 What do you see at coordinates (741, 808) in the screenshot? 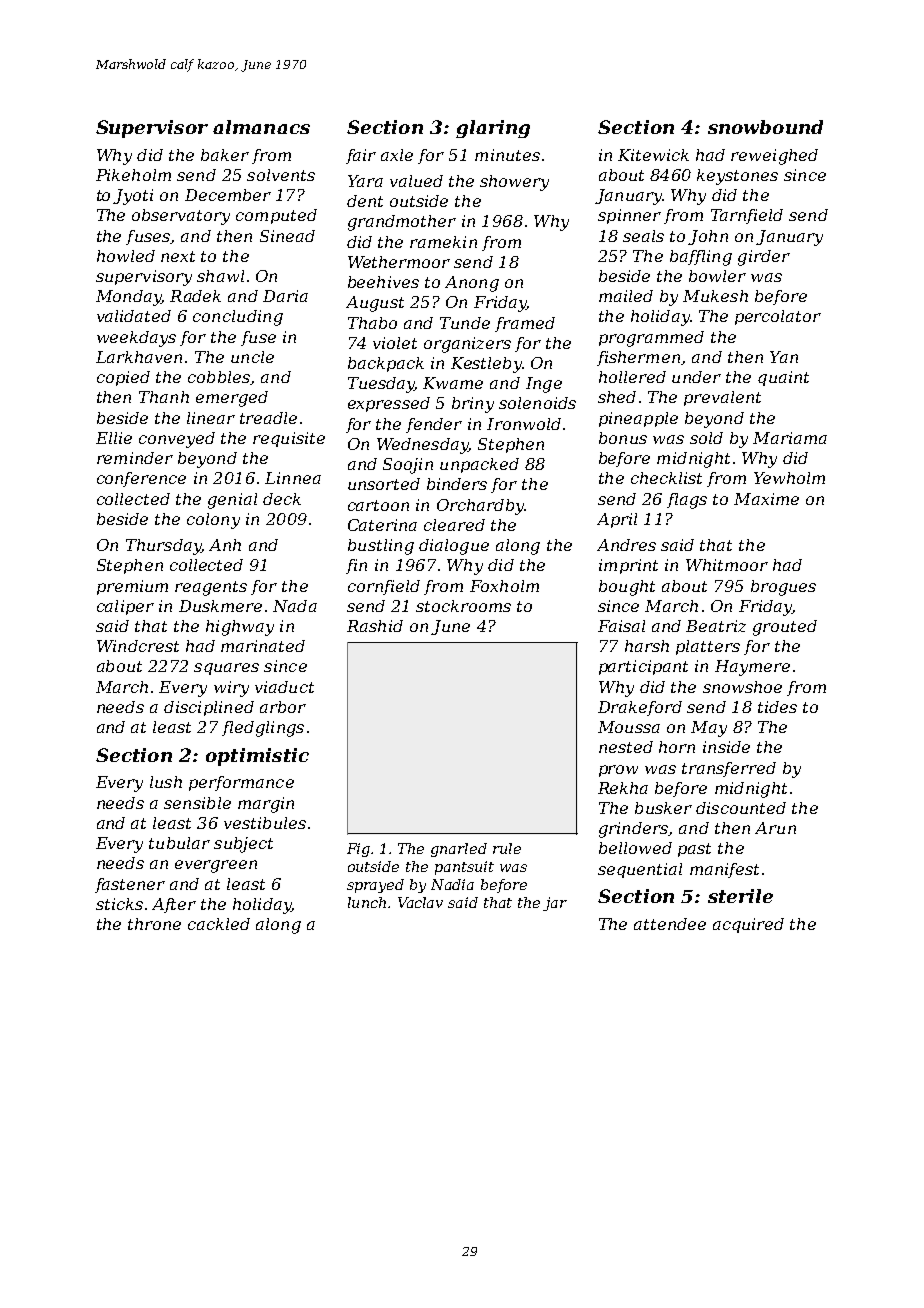
I see `discounted` at bounding box center [741, 808].
